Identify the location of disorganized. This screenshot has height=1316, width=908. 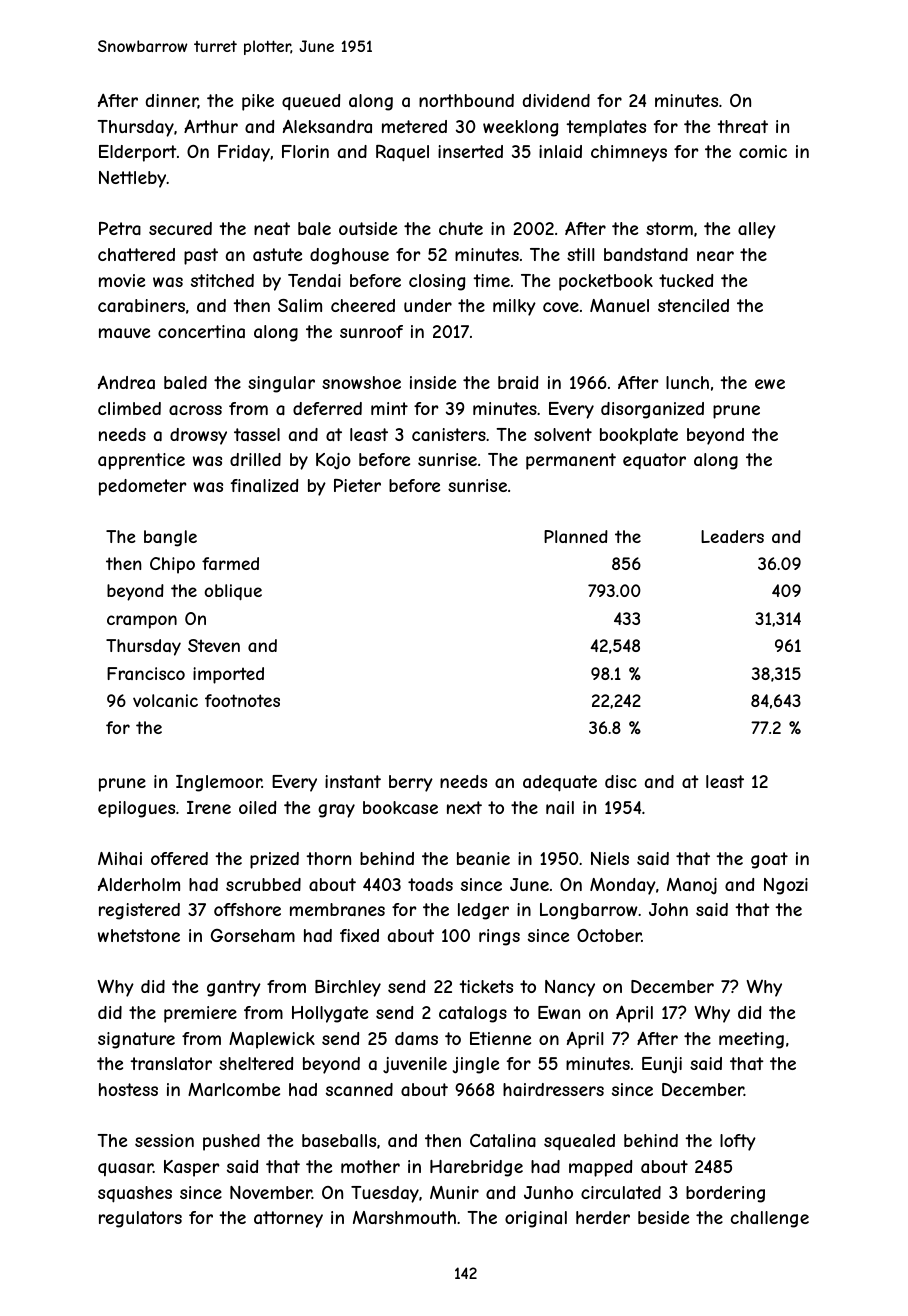
(652, 410).
